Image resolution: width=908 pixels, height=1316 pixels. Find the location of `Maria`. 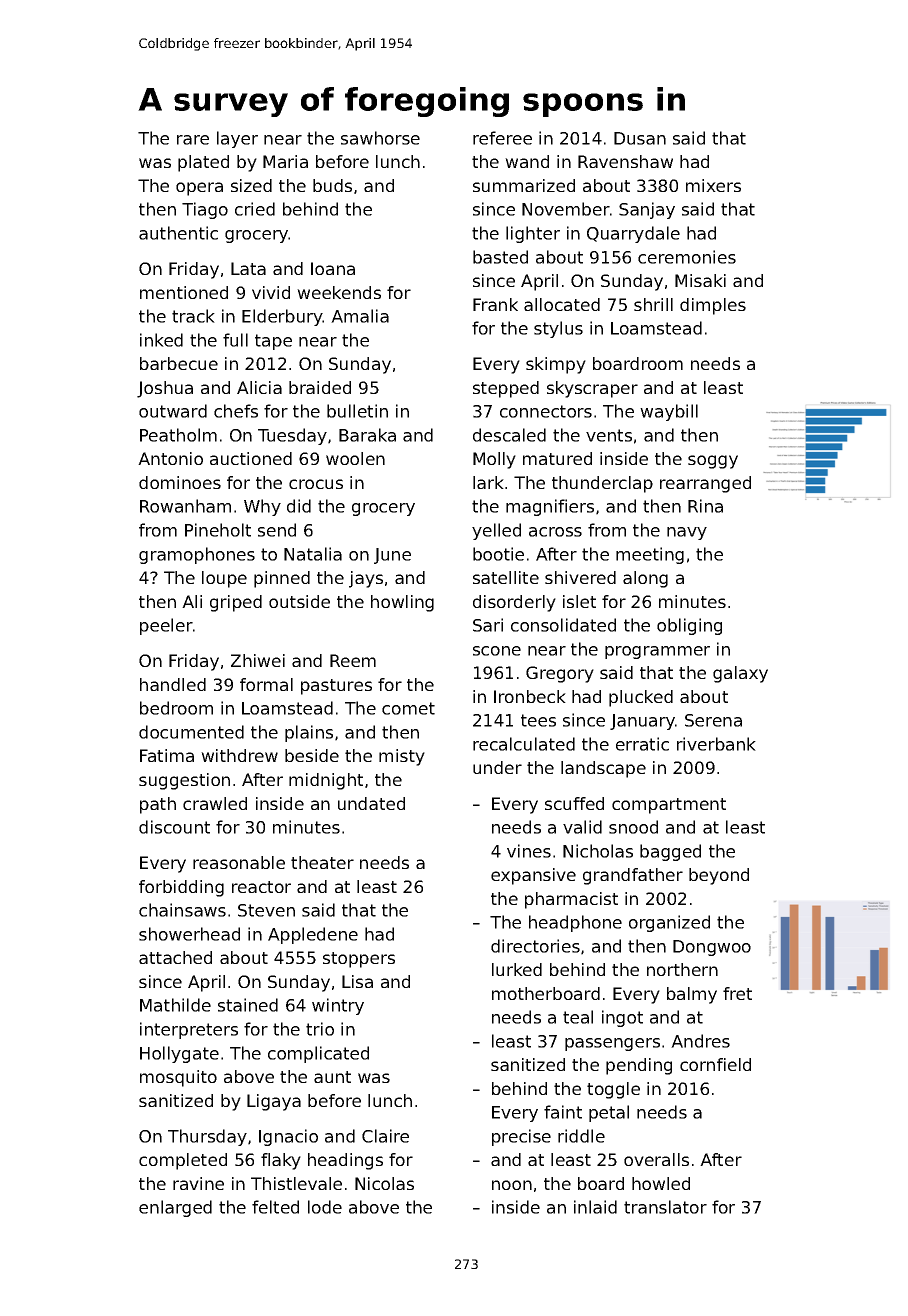

Maria is located at coordinates (285, 161).
